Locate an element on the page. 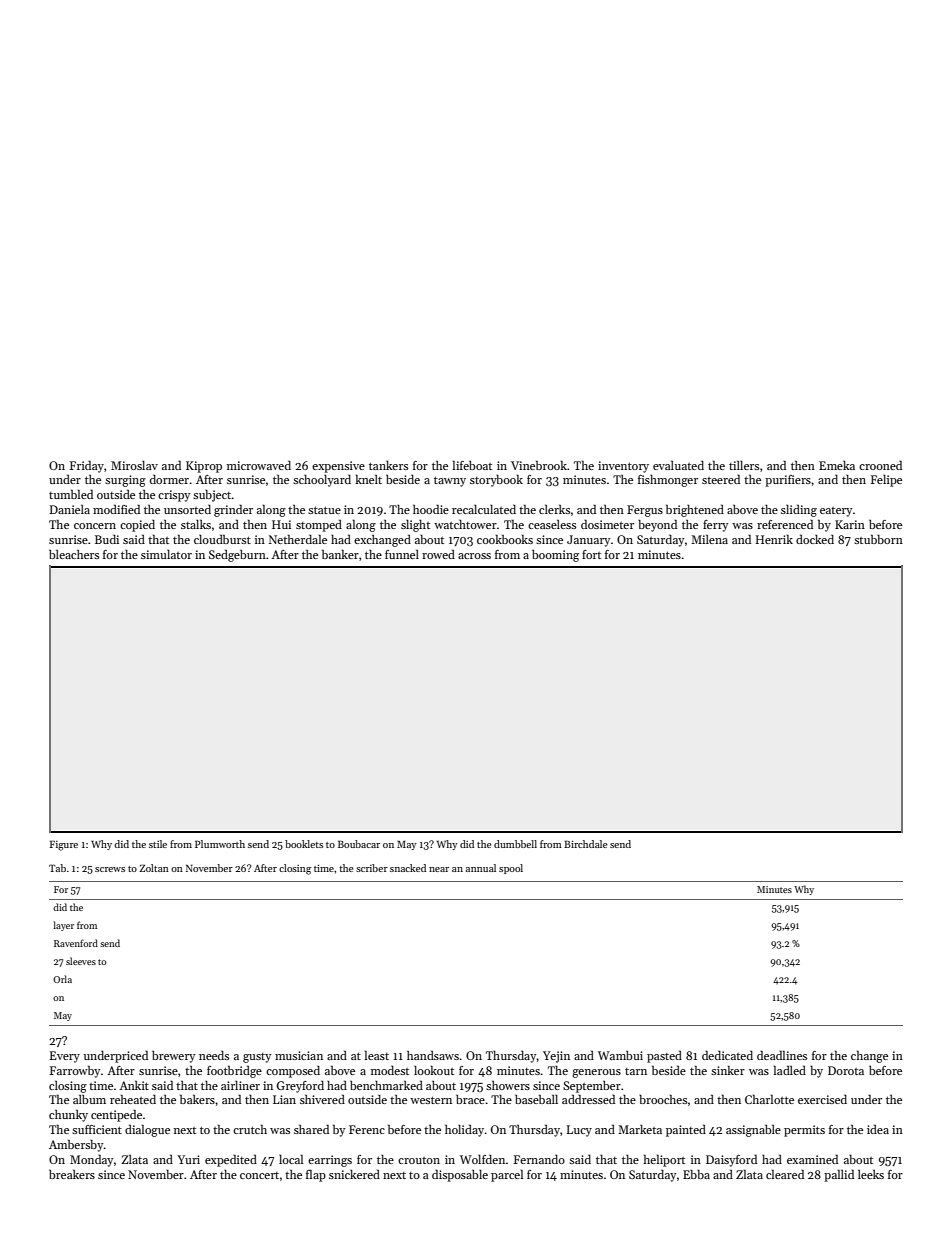 This document has width=952, height=1233. idea is located at coordinates (878, 1129).
